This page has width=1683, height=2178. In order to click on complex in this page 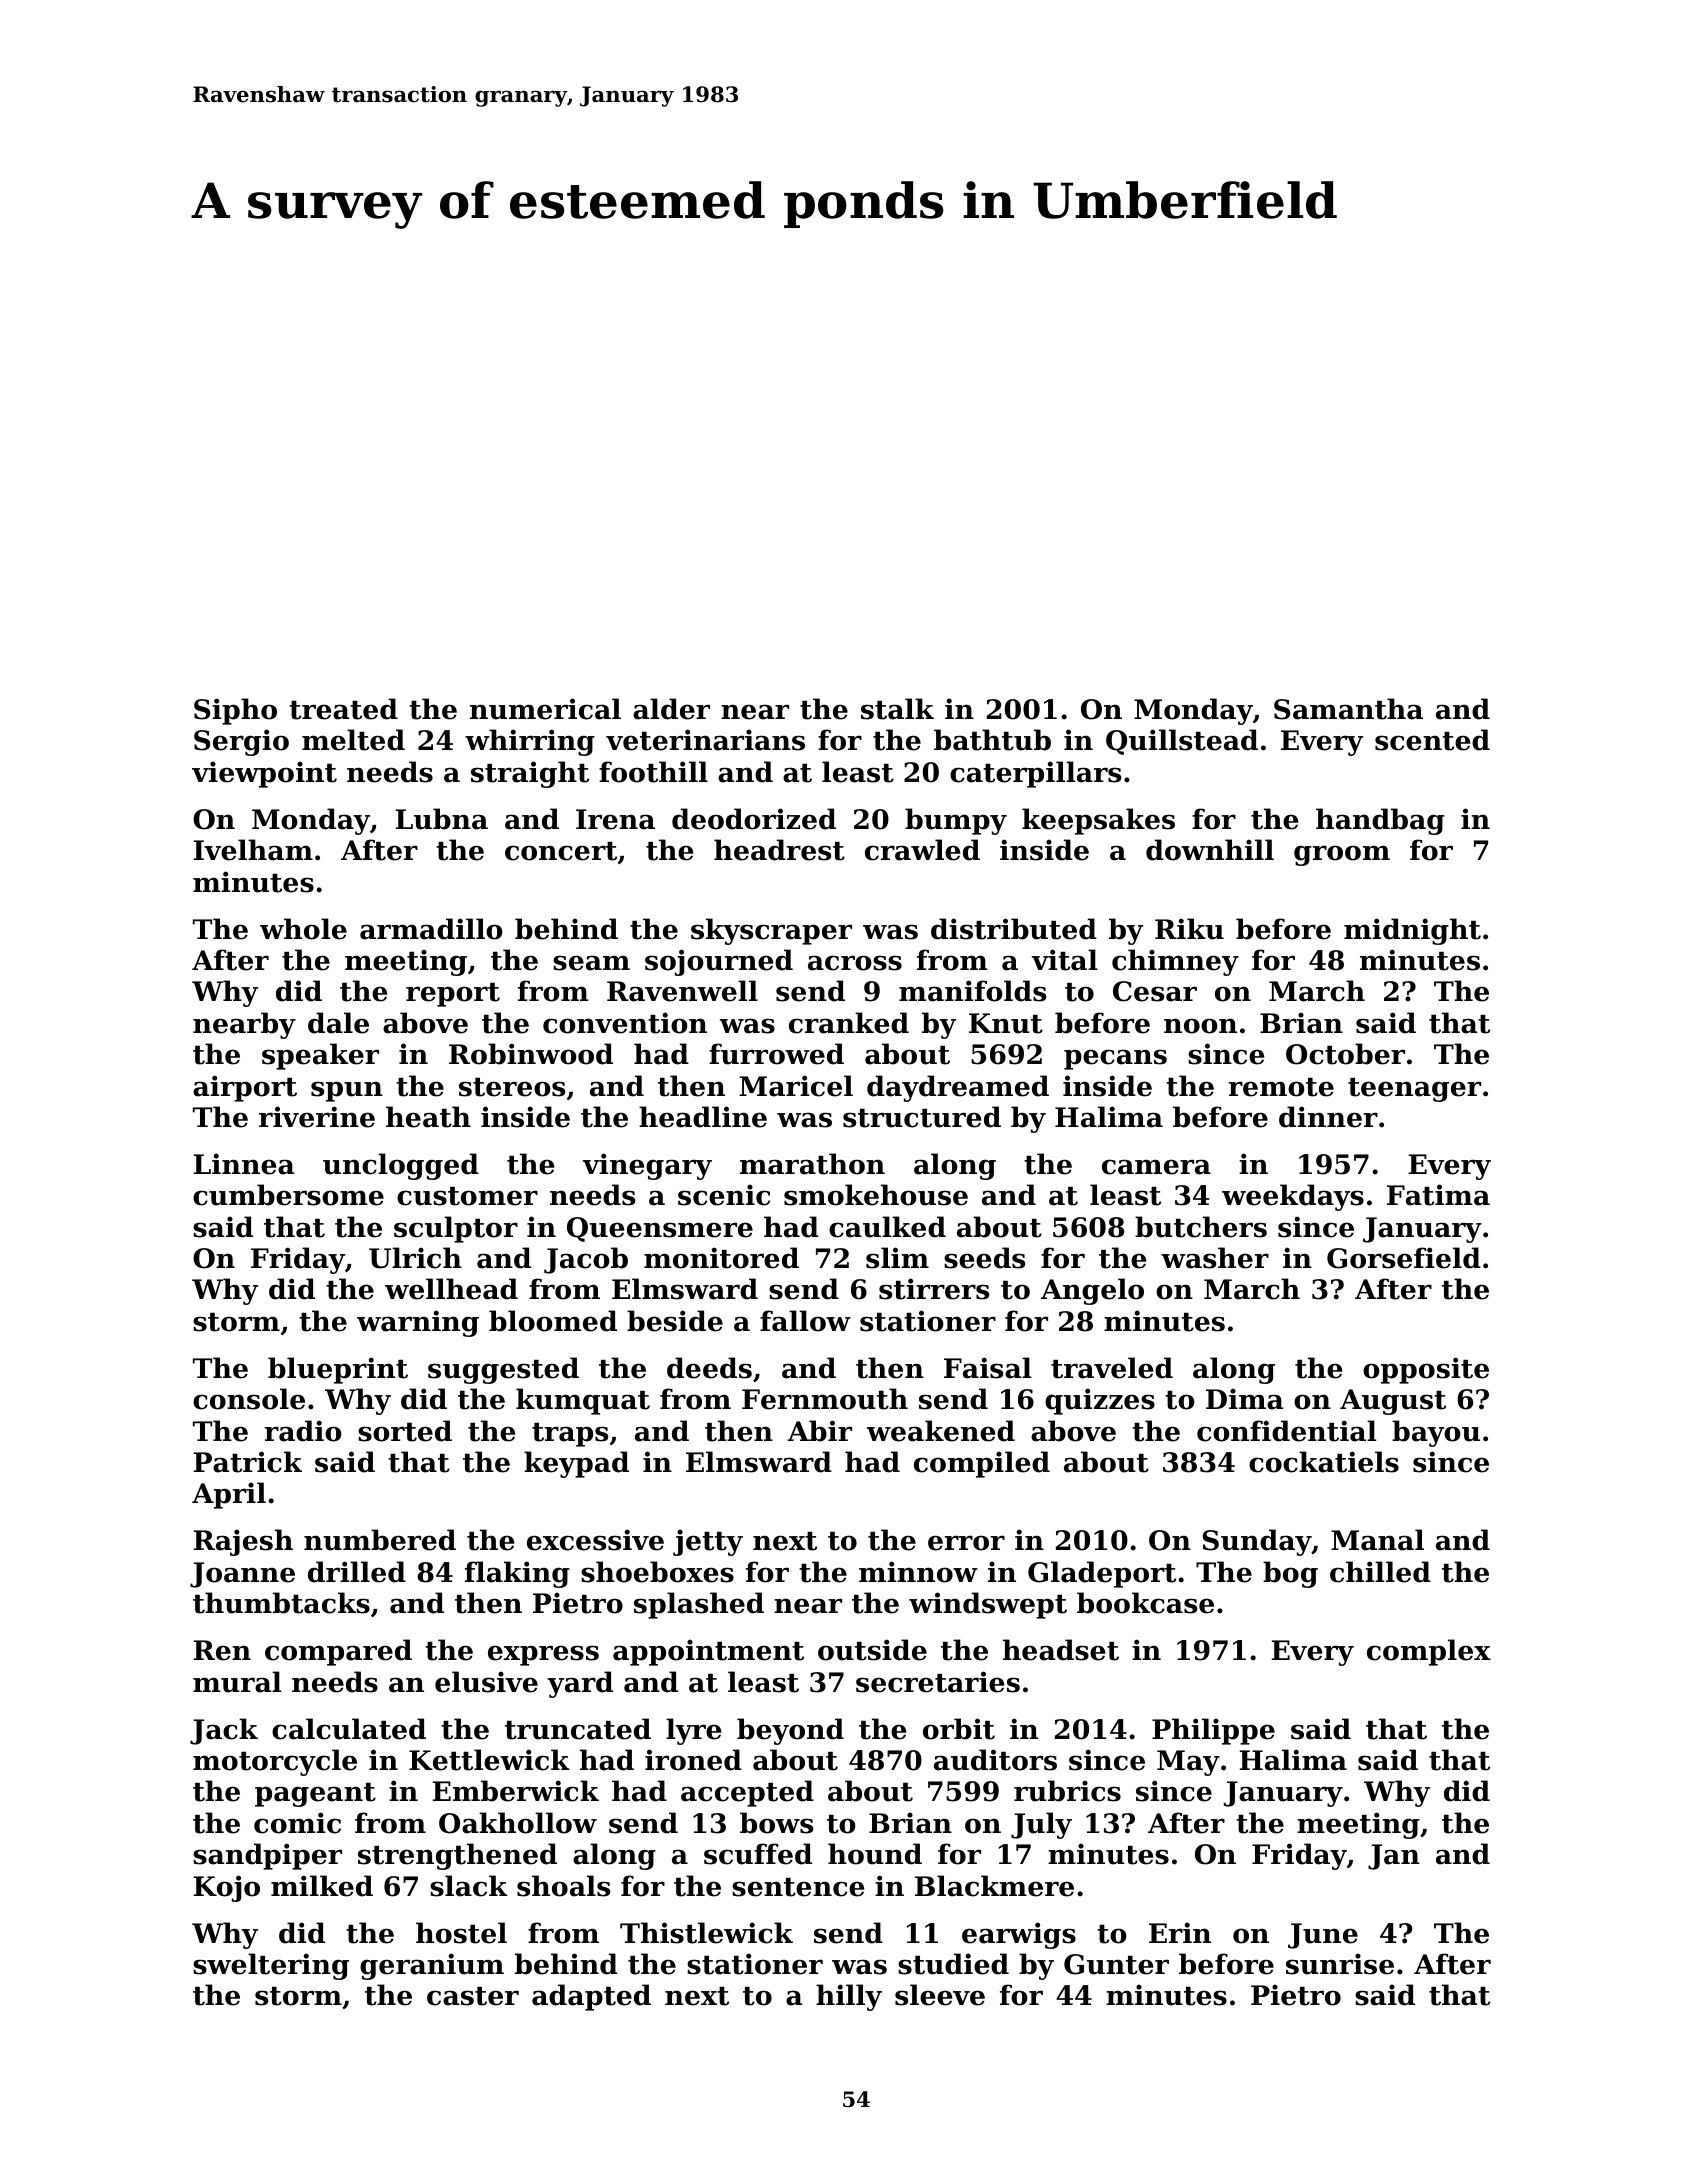, I will do `click(1429, 1652)`.
